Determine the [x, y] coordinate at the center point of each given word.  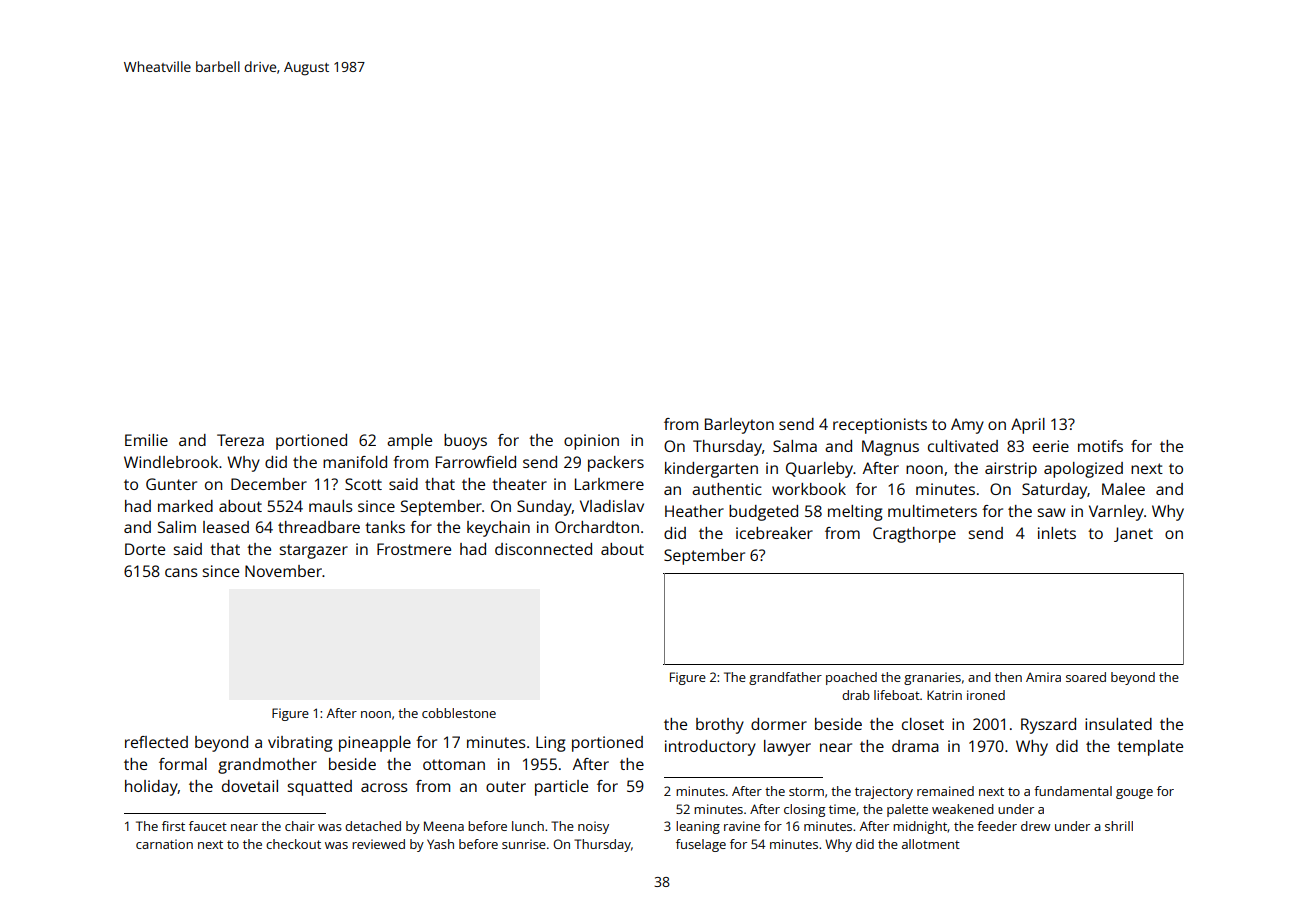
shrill [1119, 826]
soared [1086, 677]
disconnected [543, 549]
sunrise [524, 844]
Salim [177, 527]
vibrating [300, 744]
